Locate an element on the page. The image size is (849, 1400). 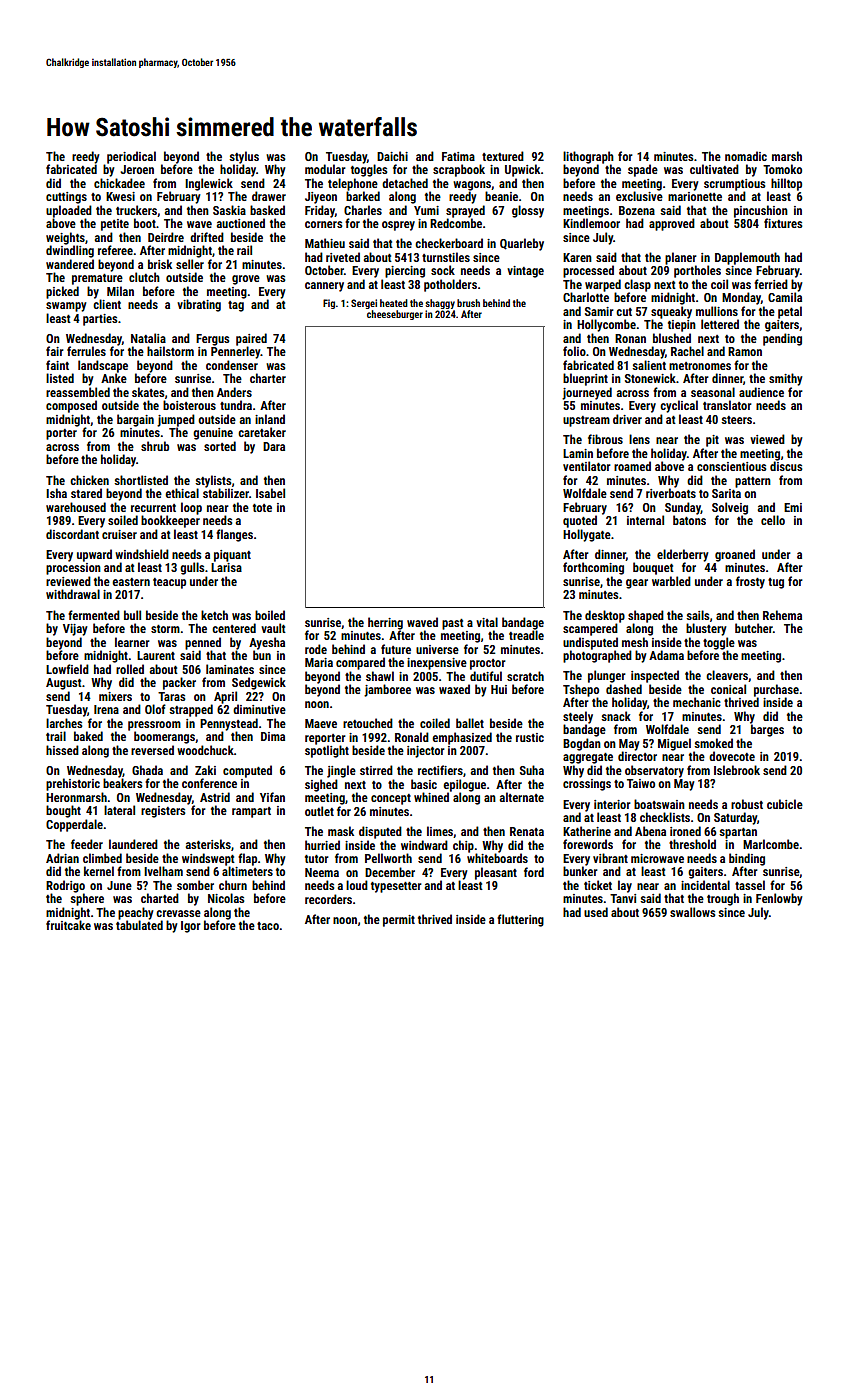
sphere is located at coordinates (87, 899).
